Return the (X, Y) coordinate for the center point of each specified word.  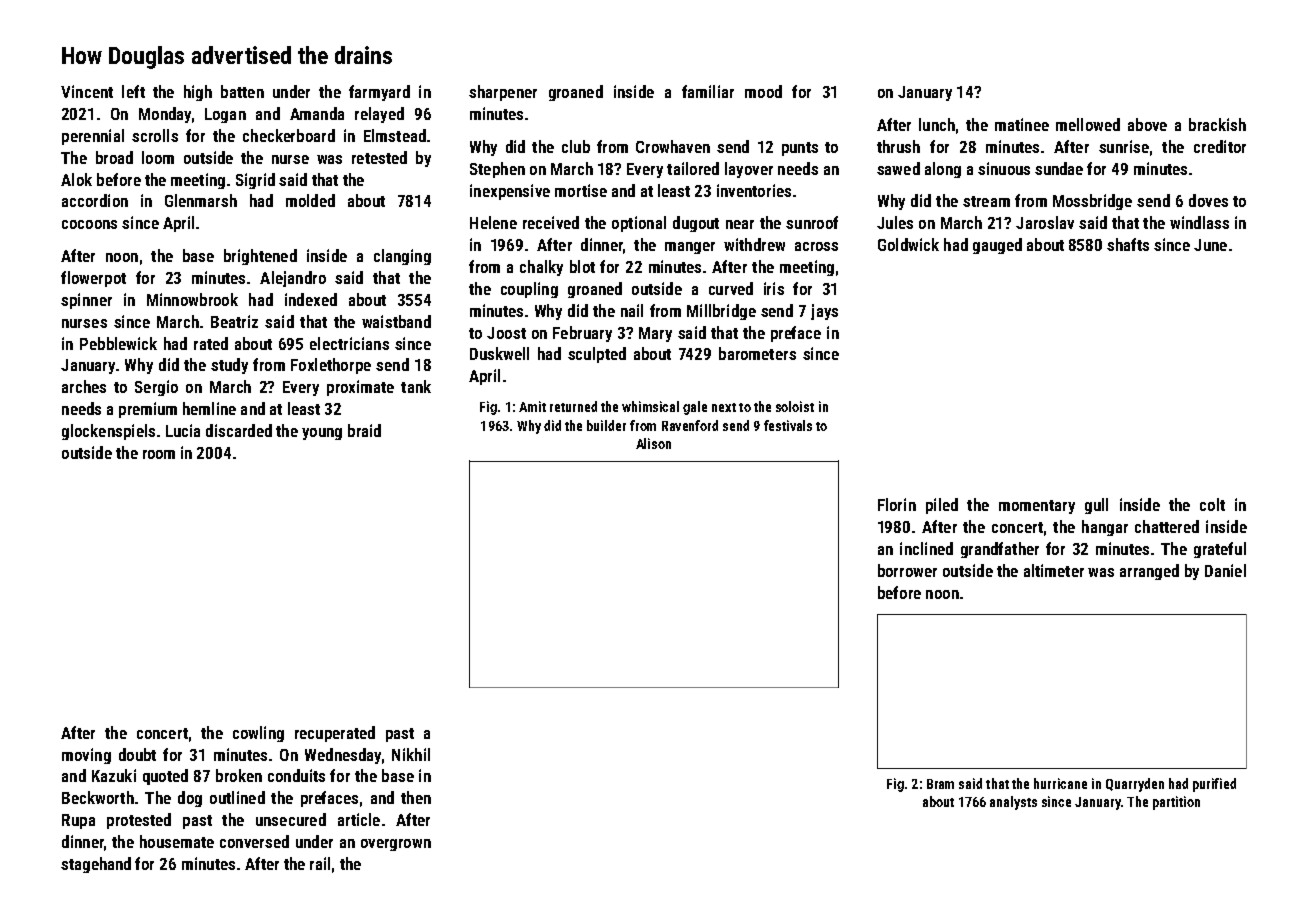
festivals (788, 425)
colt (1212, 504)
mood (763, 91)
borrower (907, 570)
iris (774, 288)
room (159, 454)
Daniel (1225, 570)
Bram (940, 784)
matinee (1022, 124)
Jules (895, 222)
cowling (258, 734)
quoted (165, 777)
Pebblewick (118, 343)
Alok (76, 179)
